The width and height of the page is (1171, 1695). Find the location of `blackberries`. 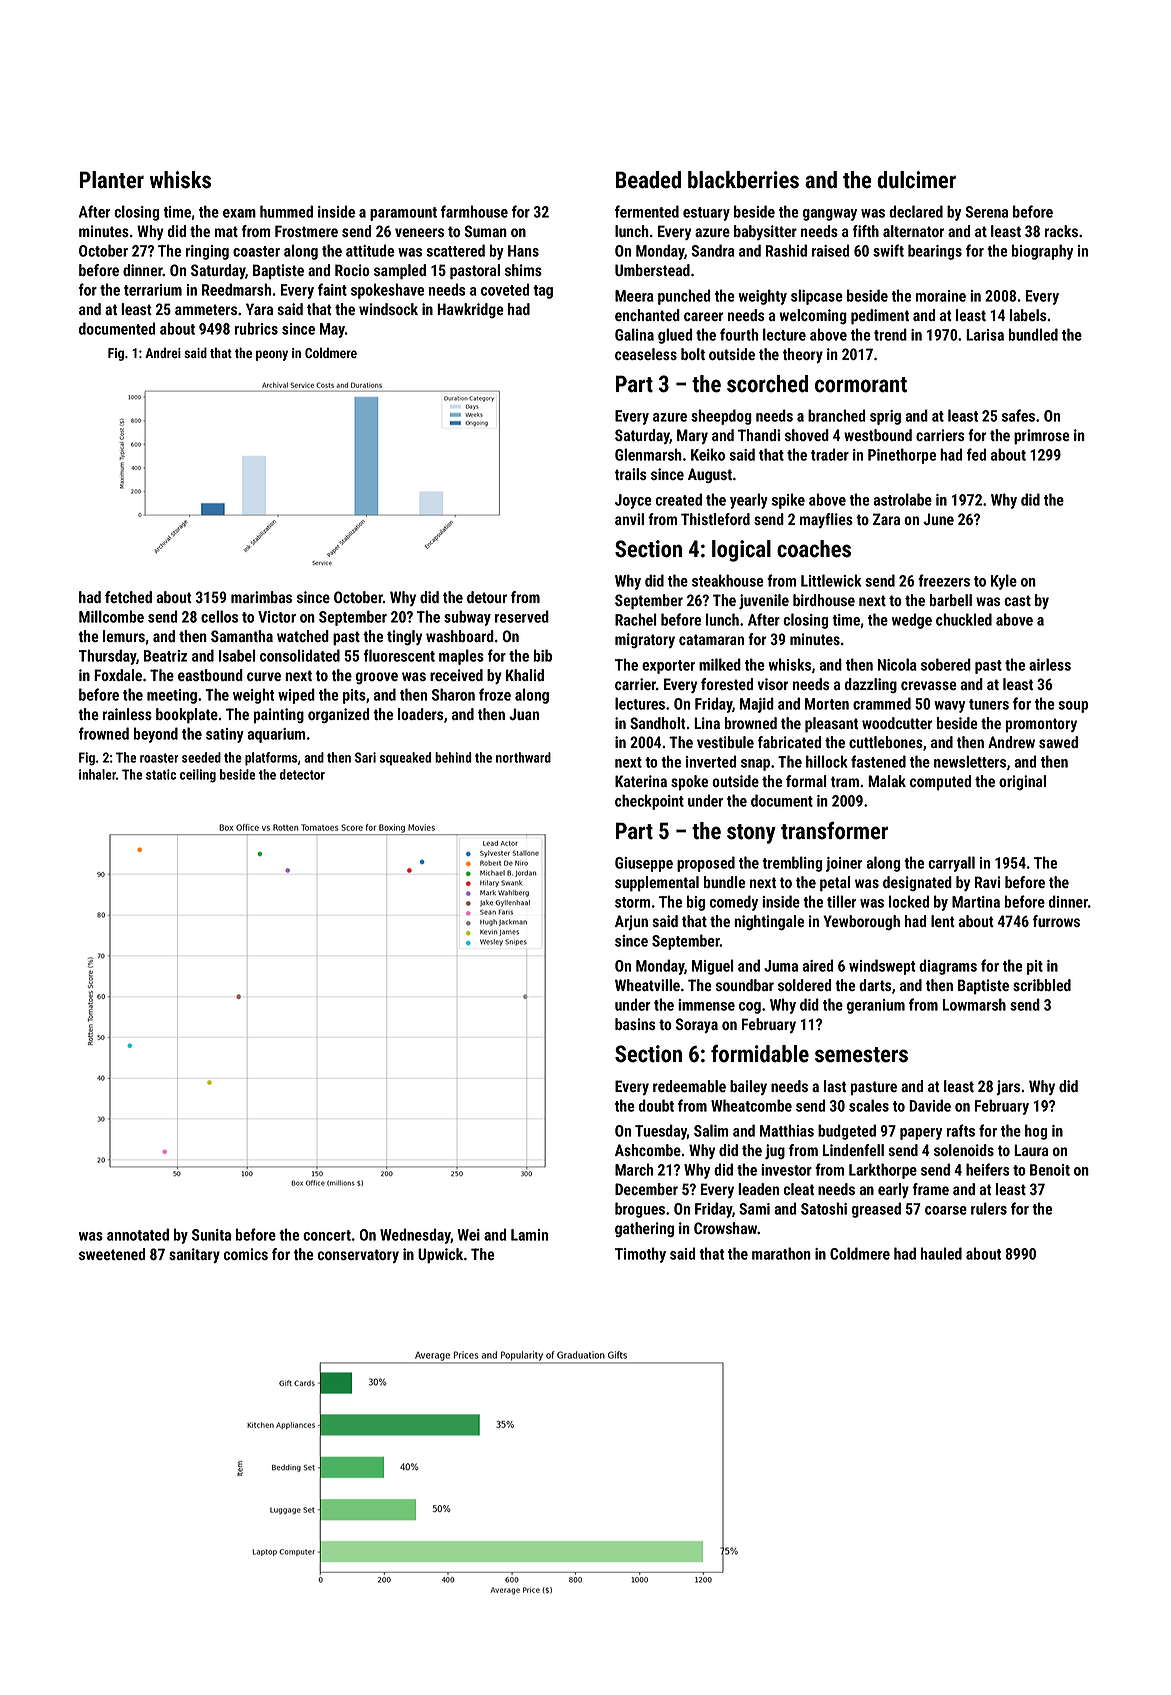

blackberries is located at coordinates (743, 180).
